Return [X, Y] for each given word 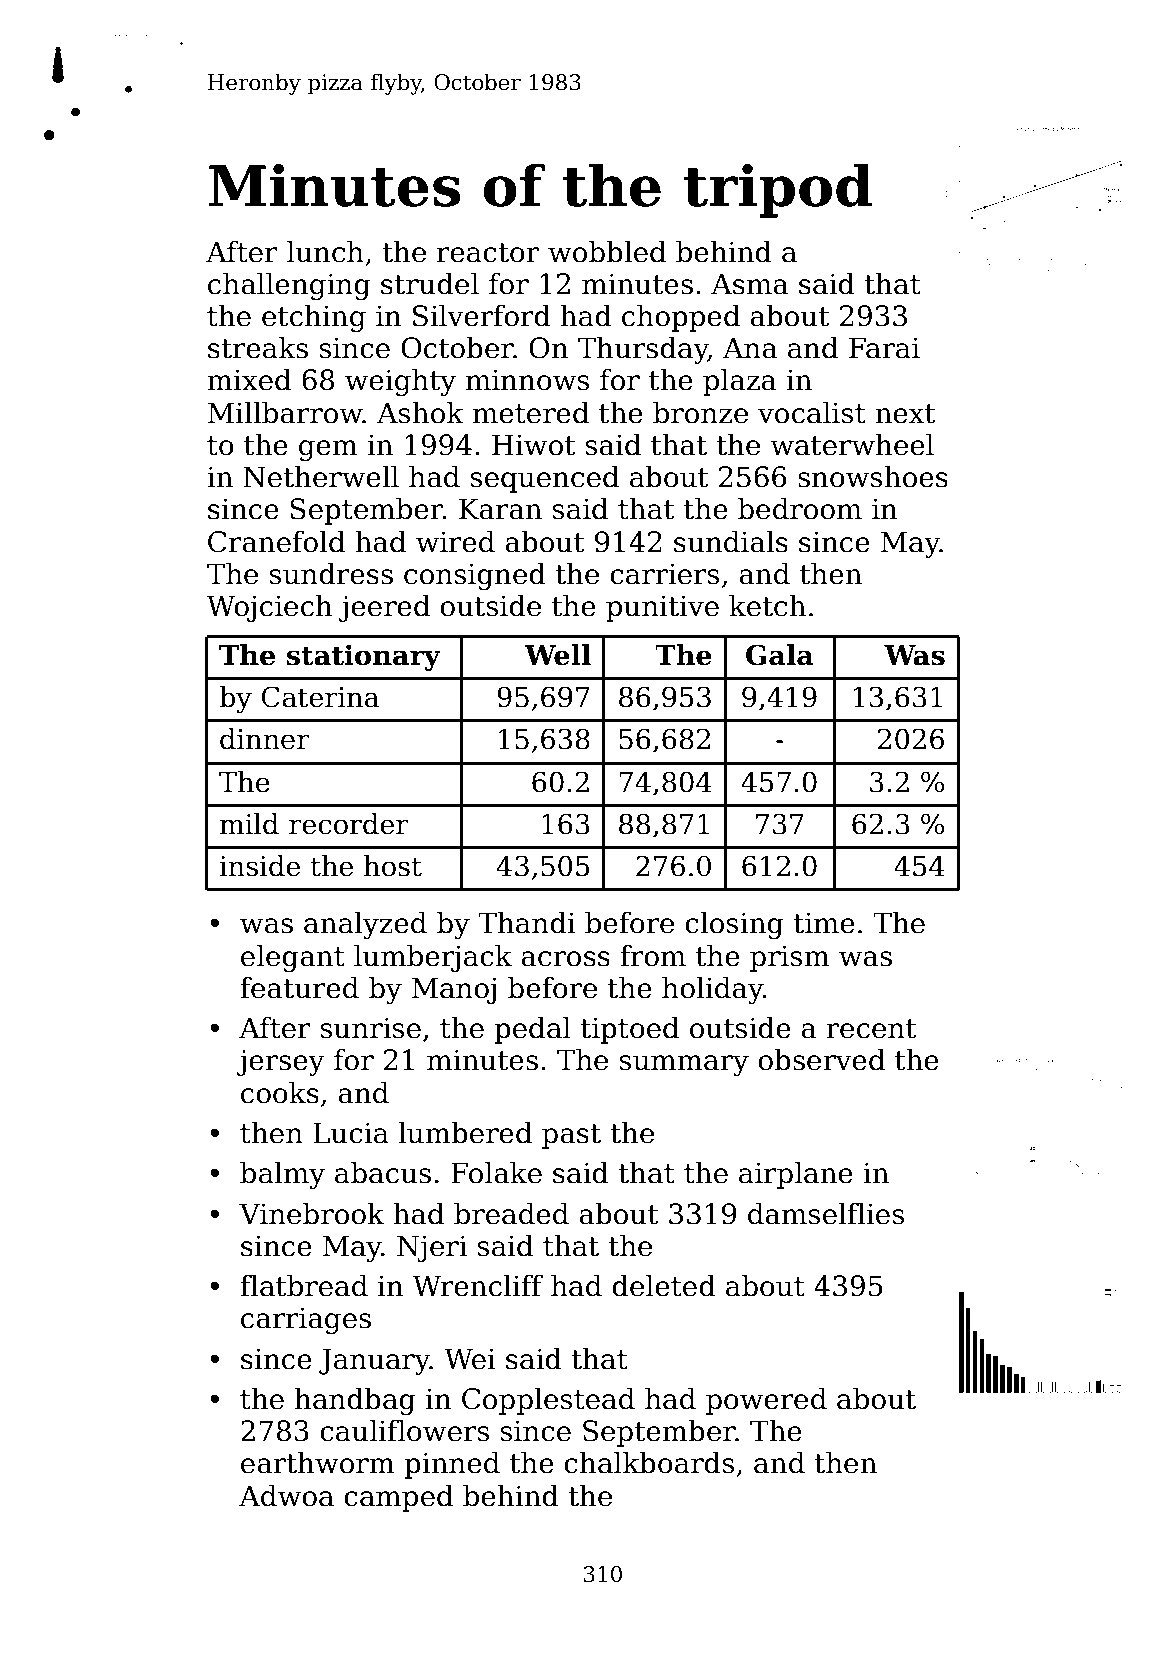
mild [249, 824]
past [571, 1136]
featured [299, 987]
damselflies [826, 1213]
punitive [662, 608]
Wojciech [269, 608]
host [393, 866]
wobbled [607, 251]
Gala [780, 655]
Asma [749, 284]
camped [398, 1498]
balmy [282, 1175]
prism [790, 958]
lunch [325, 251]
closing [734, 925]
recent [871, 1029]
